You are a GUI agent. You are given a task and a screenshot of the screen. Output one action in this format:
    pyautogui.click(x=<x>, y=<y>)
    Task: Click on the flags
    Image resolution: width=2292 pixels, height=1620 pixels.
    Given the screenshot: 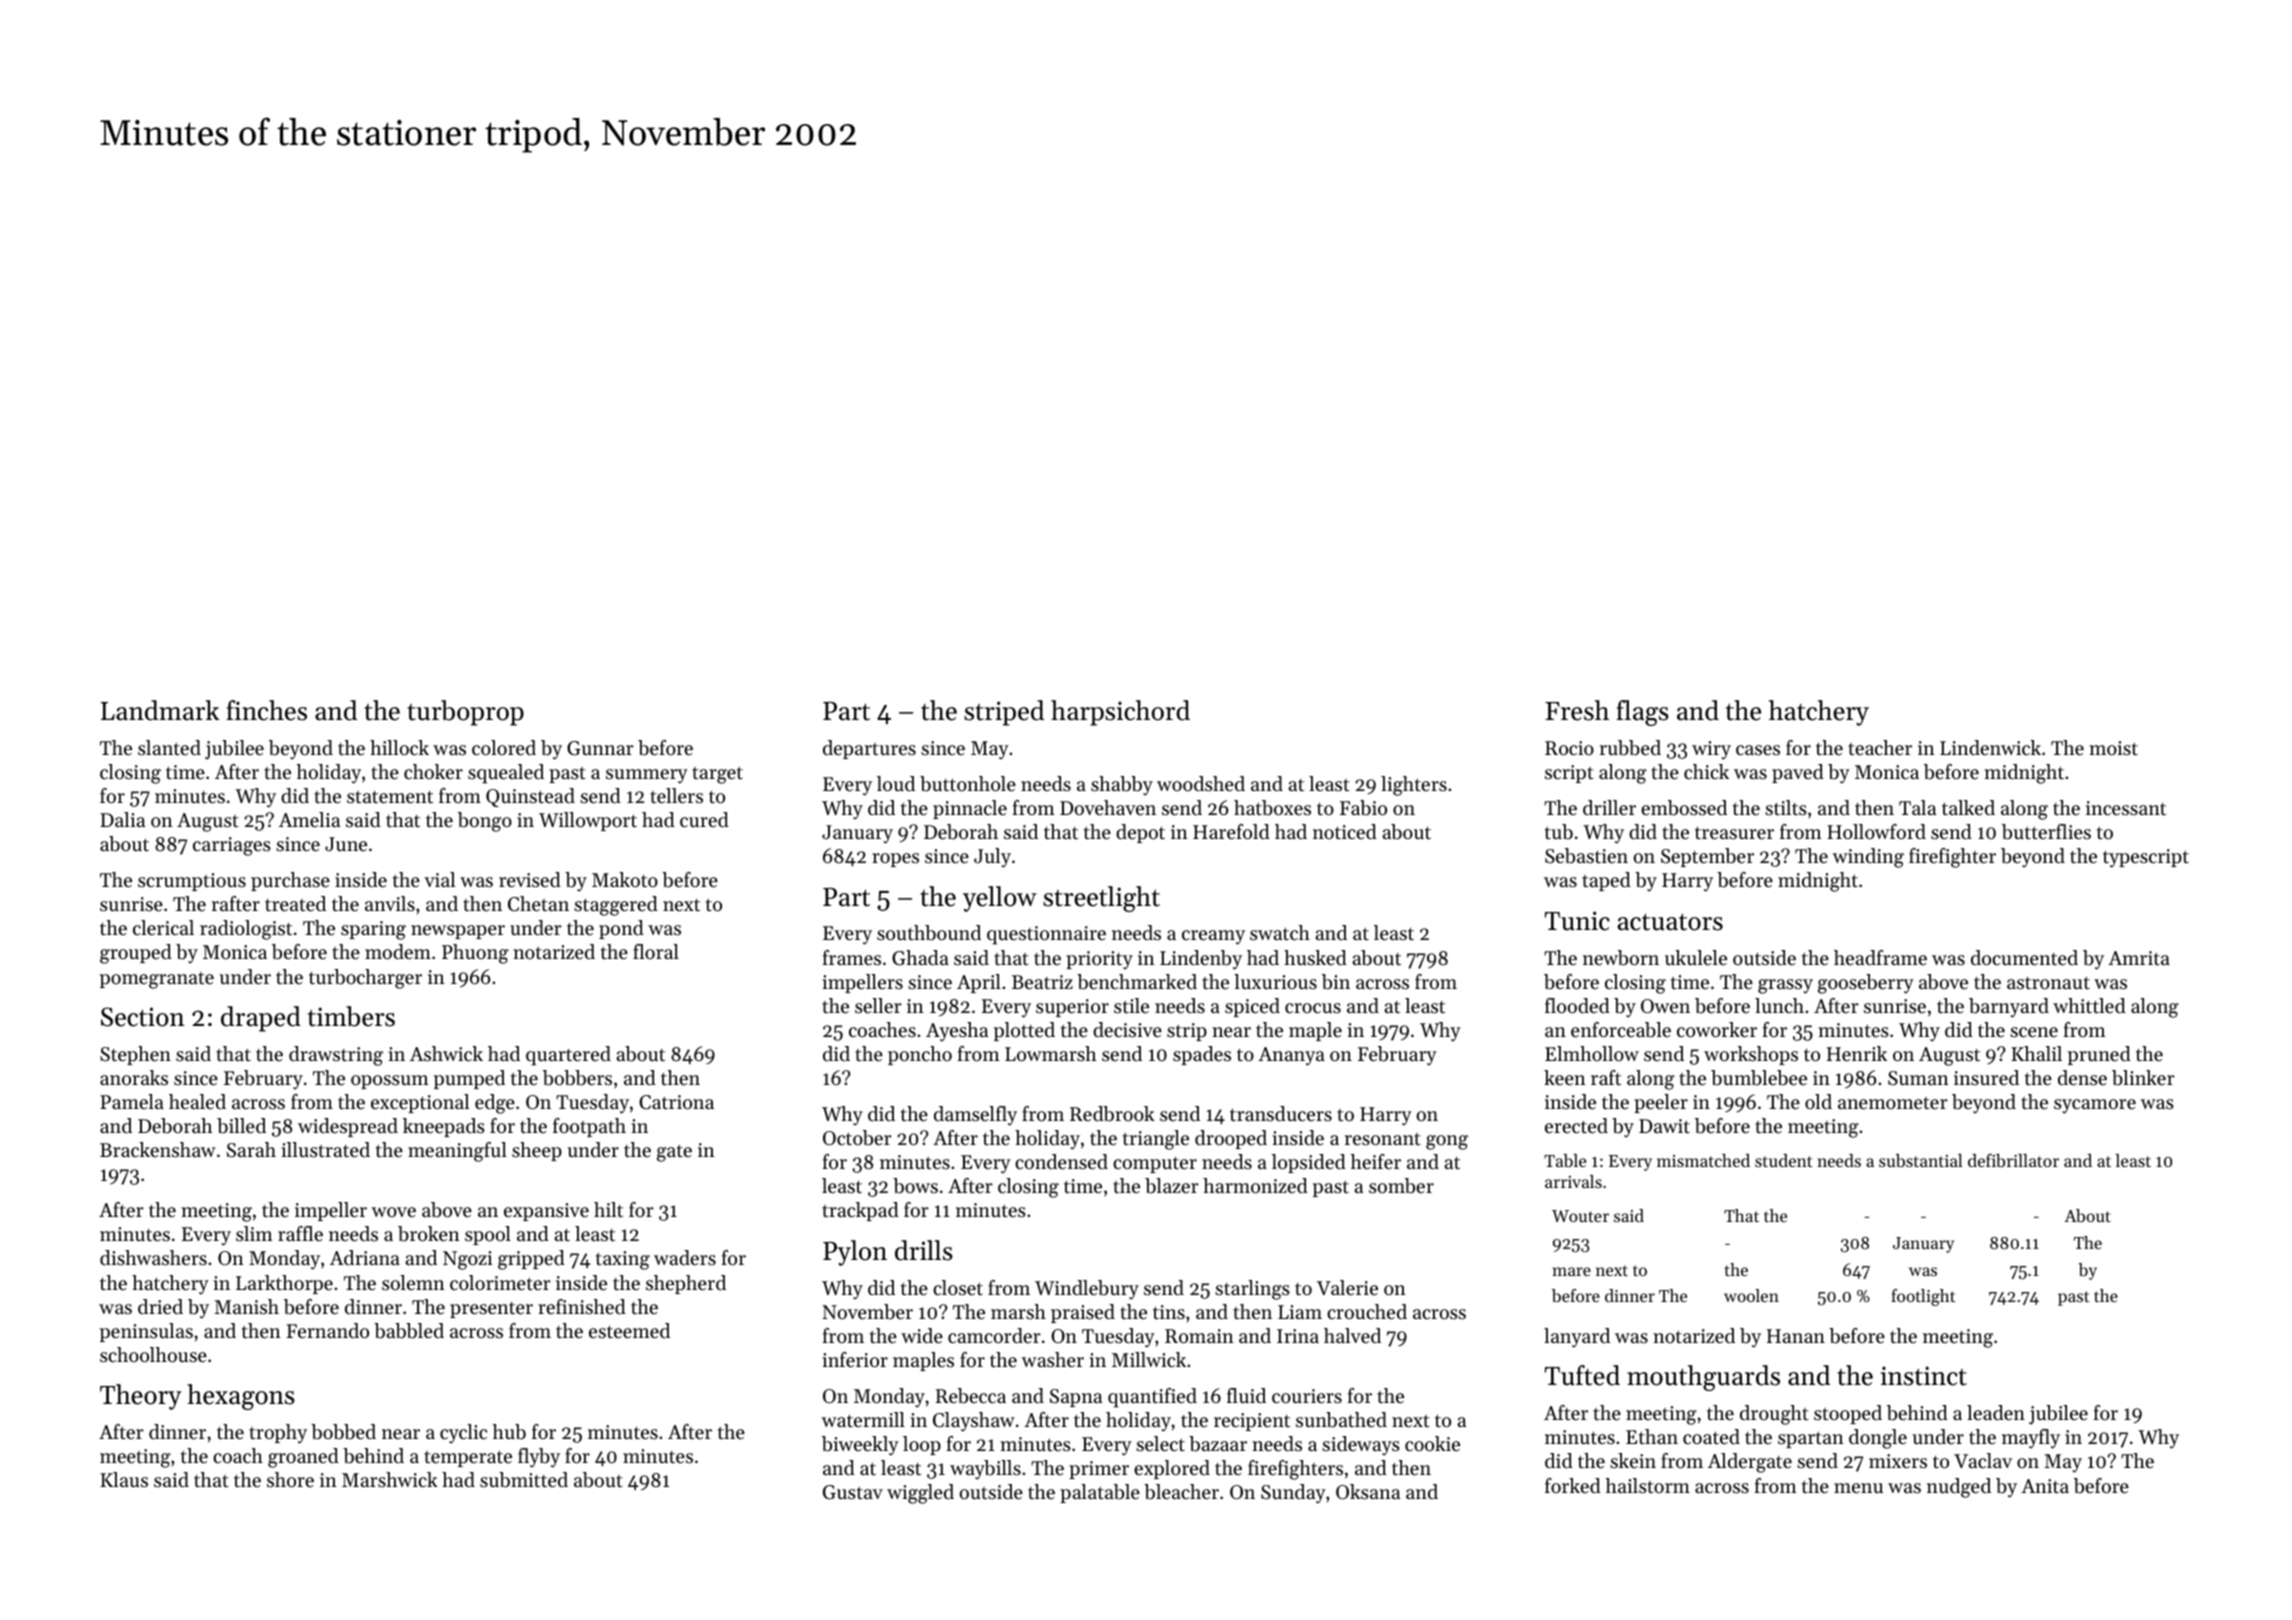 What is the action you would take?
    pyautogui.click(x=1642, y=713)
